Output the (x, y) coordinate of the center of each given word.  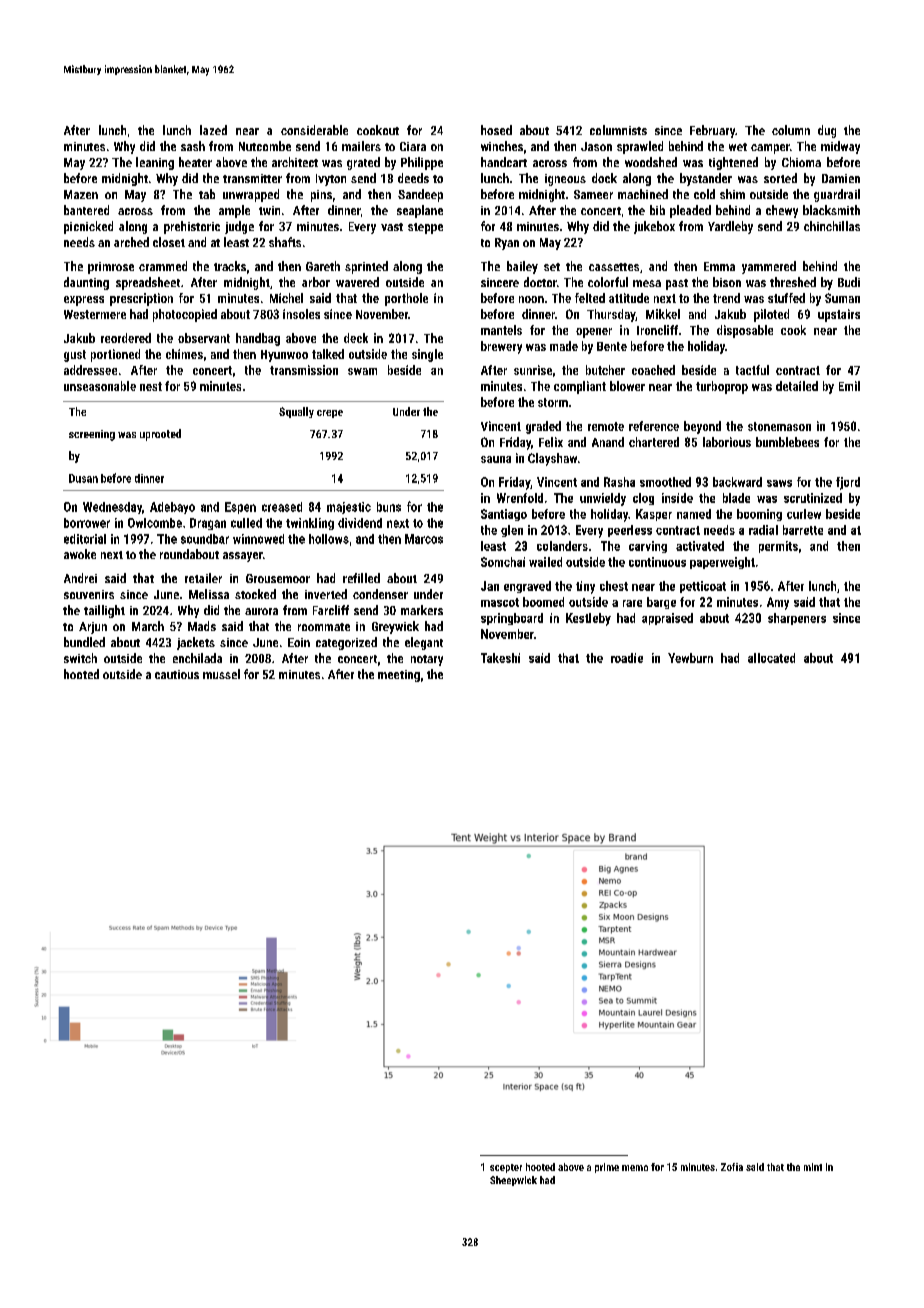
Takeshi (500, 658)
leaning (155, 163)
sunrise (533, 370)
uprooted (160, 435)
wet (738, 147)
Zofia (732, 1167)
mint (813, 1167)
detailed (797, 386)
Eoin (299, 642)
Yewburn (690, 658)
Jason (596, 146)
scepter (506, 1168)
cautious (177, 674)
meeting (399, 676)
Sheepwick (513, 1181)
